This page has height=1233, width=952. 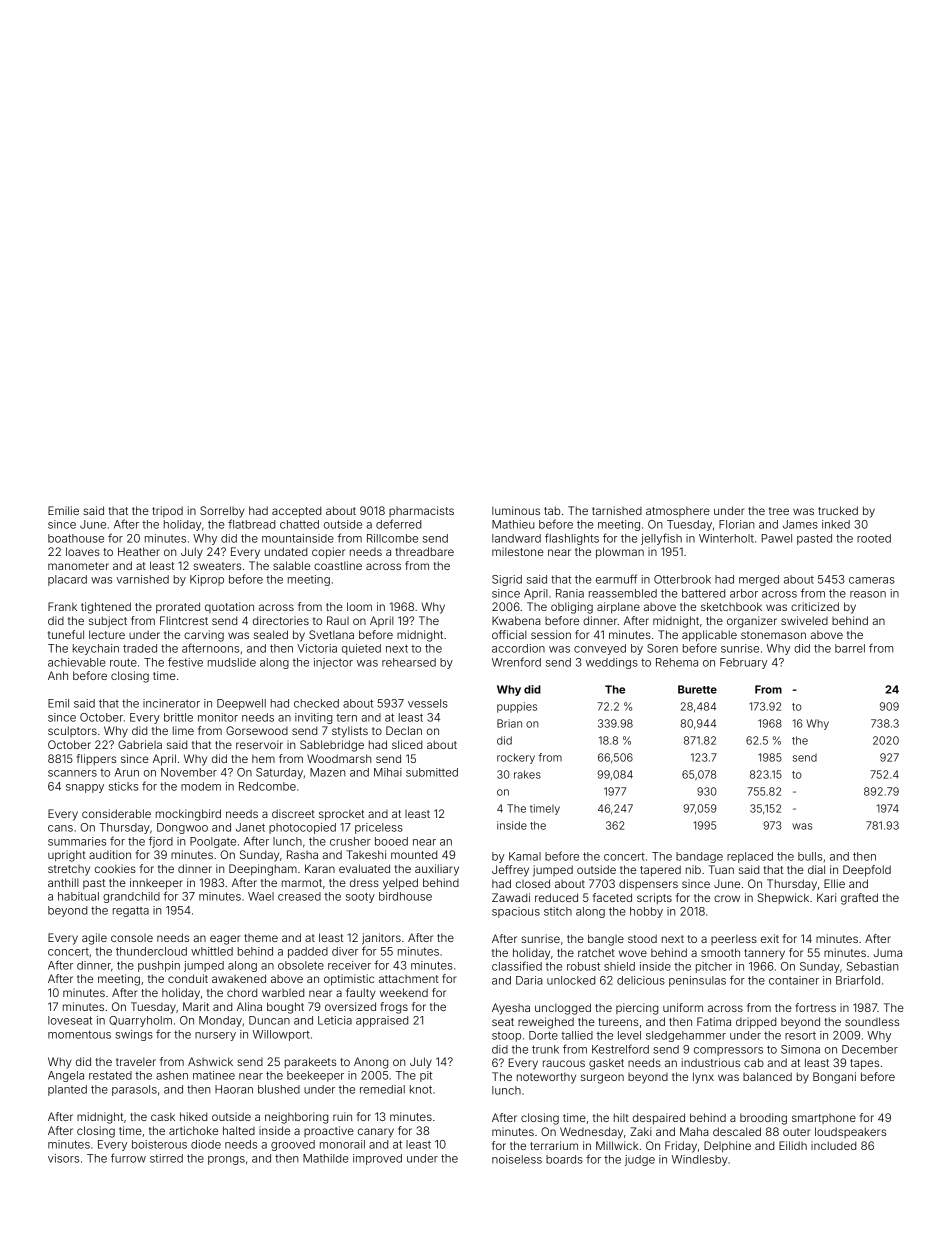 What do you see at coordinates (693, 869) in the page?
I see `nib` at bounding box center [693, 869].
